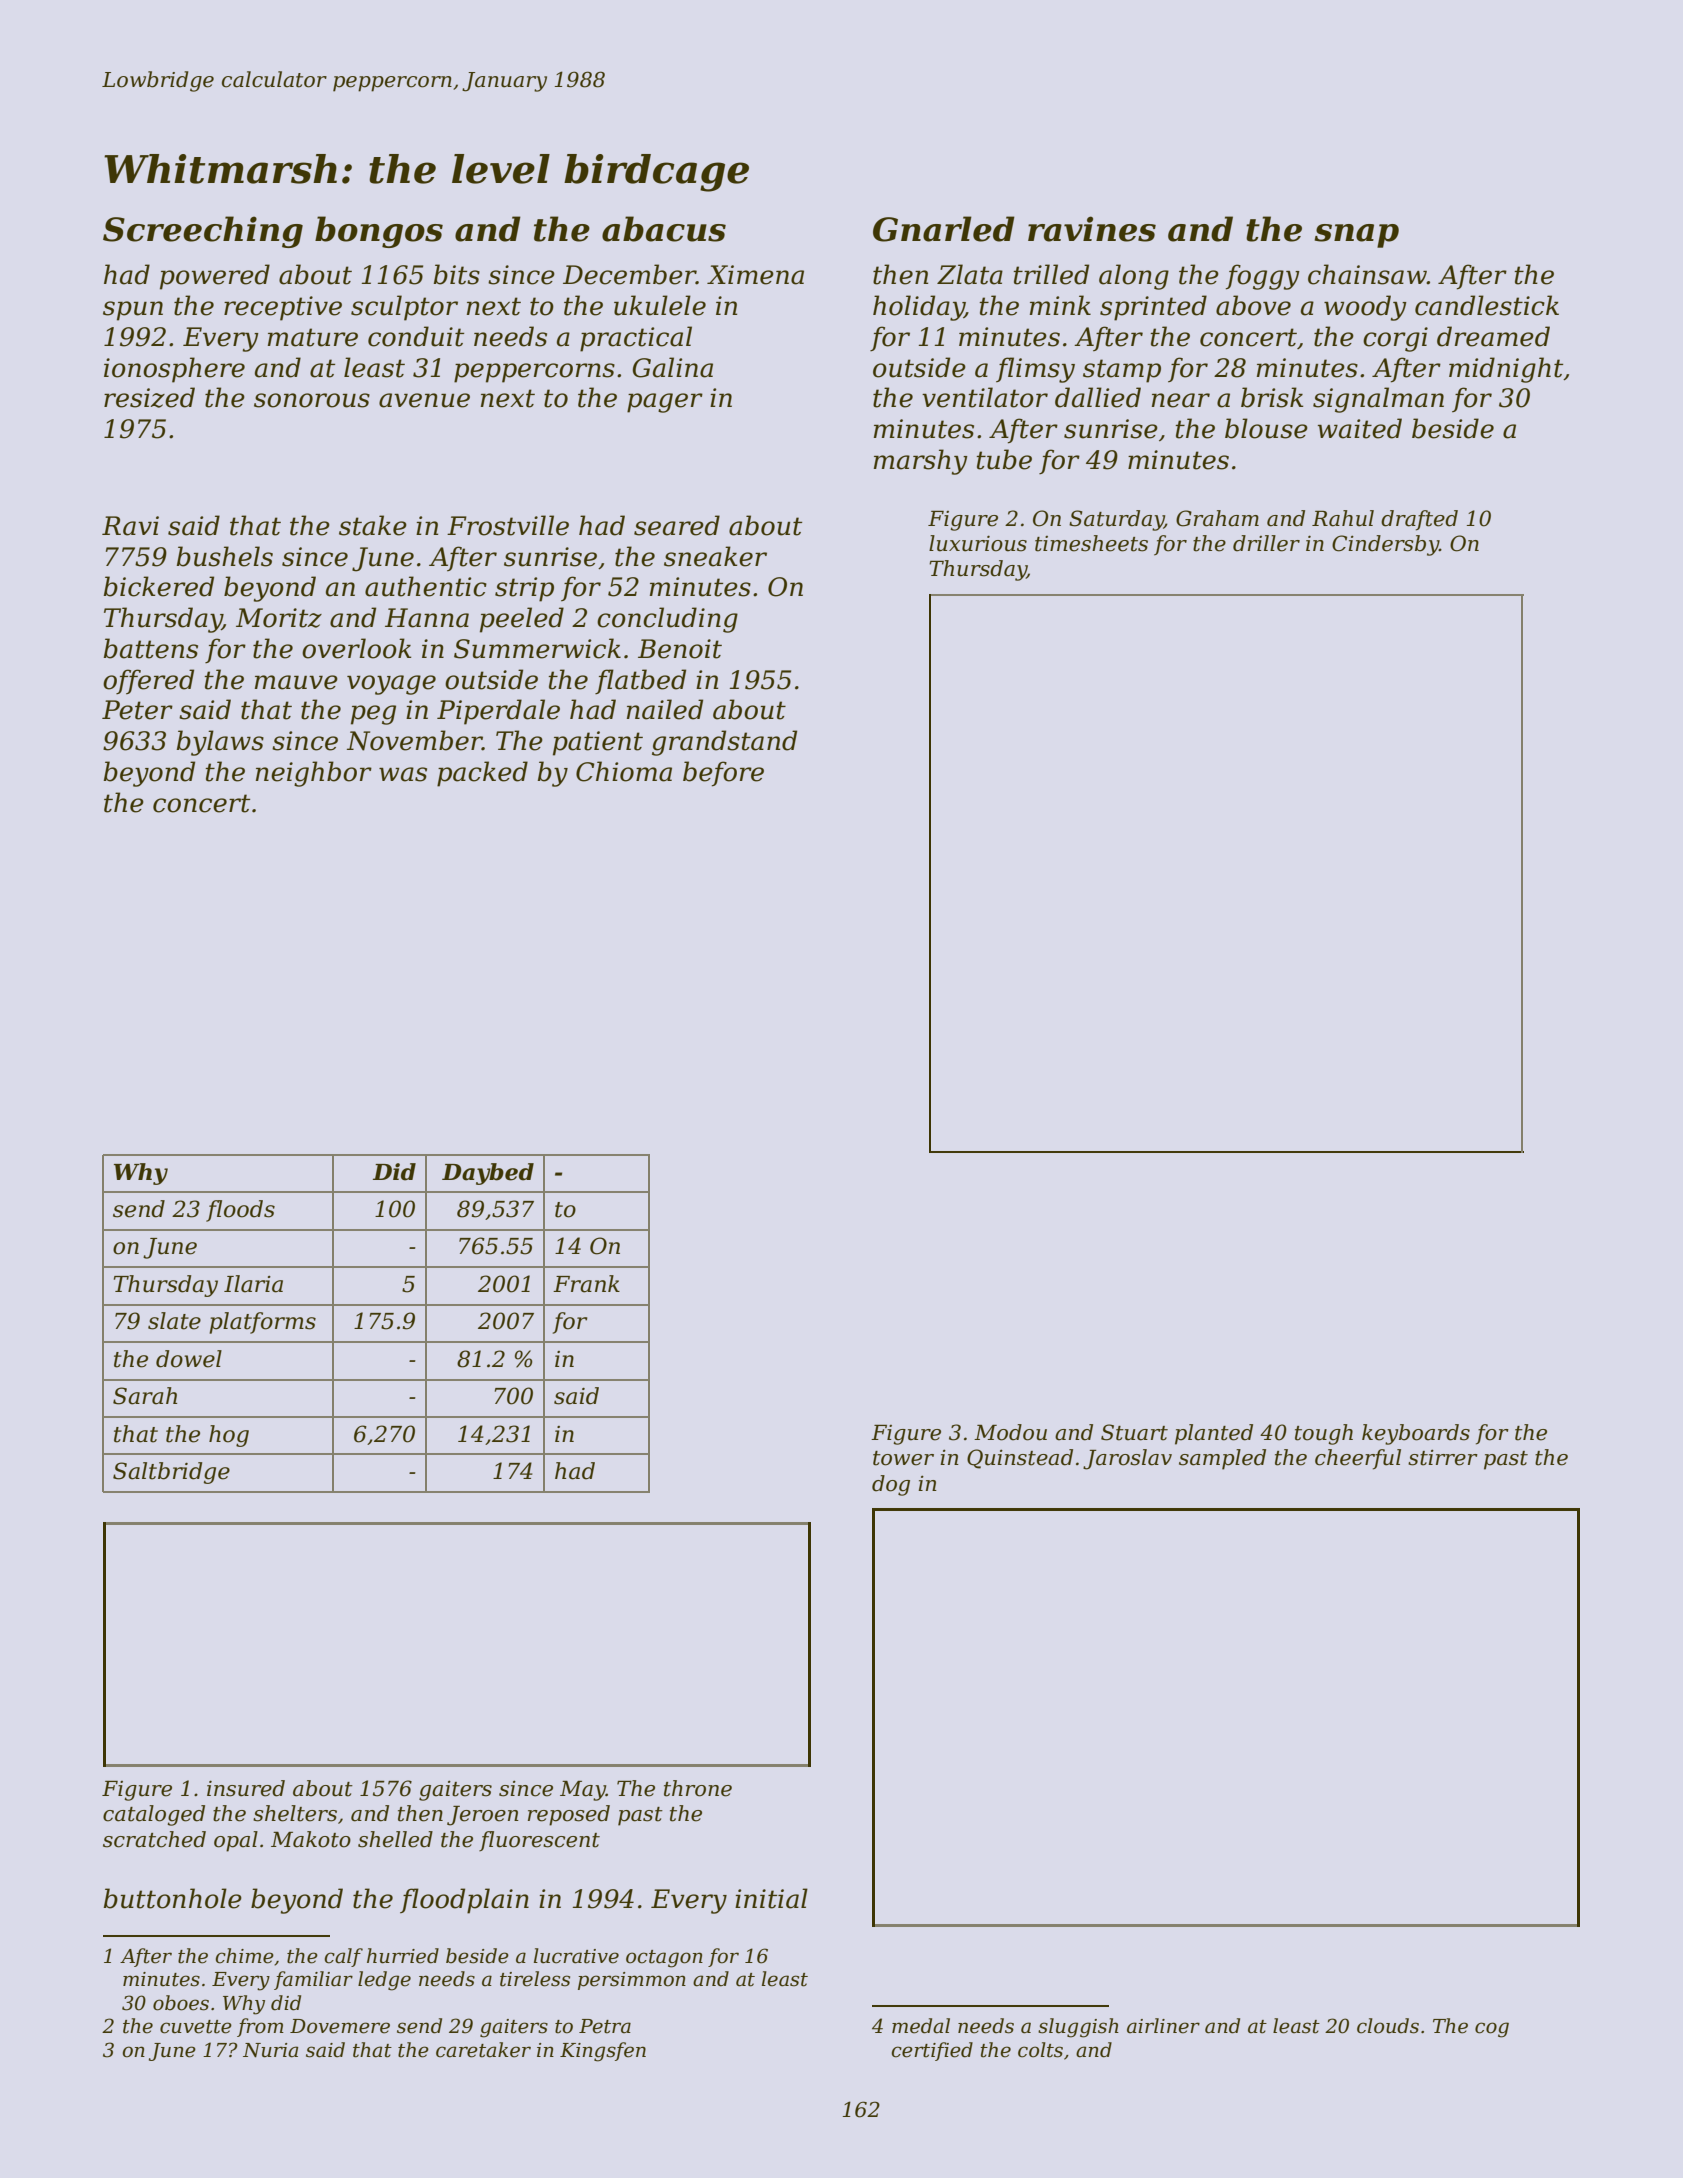  What do you see at coordinates (240, 1211) in the screenshot?
I see `floods` at bounding box center [240, 1211].
